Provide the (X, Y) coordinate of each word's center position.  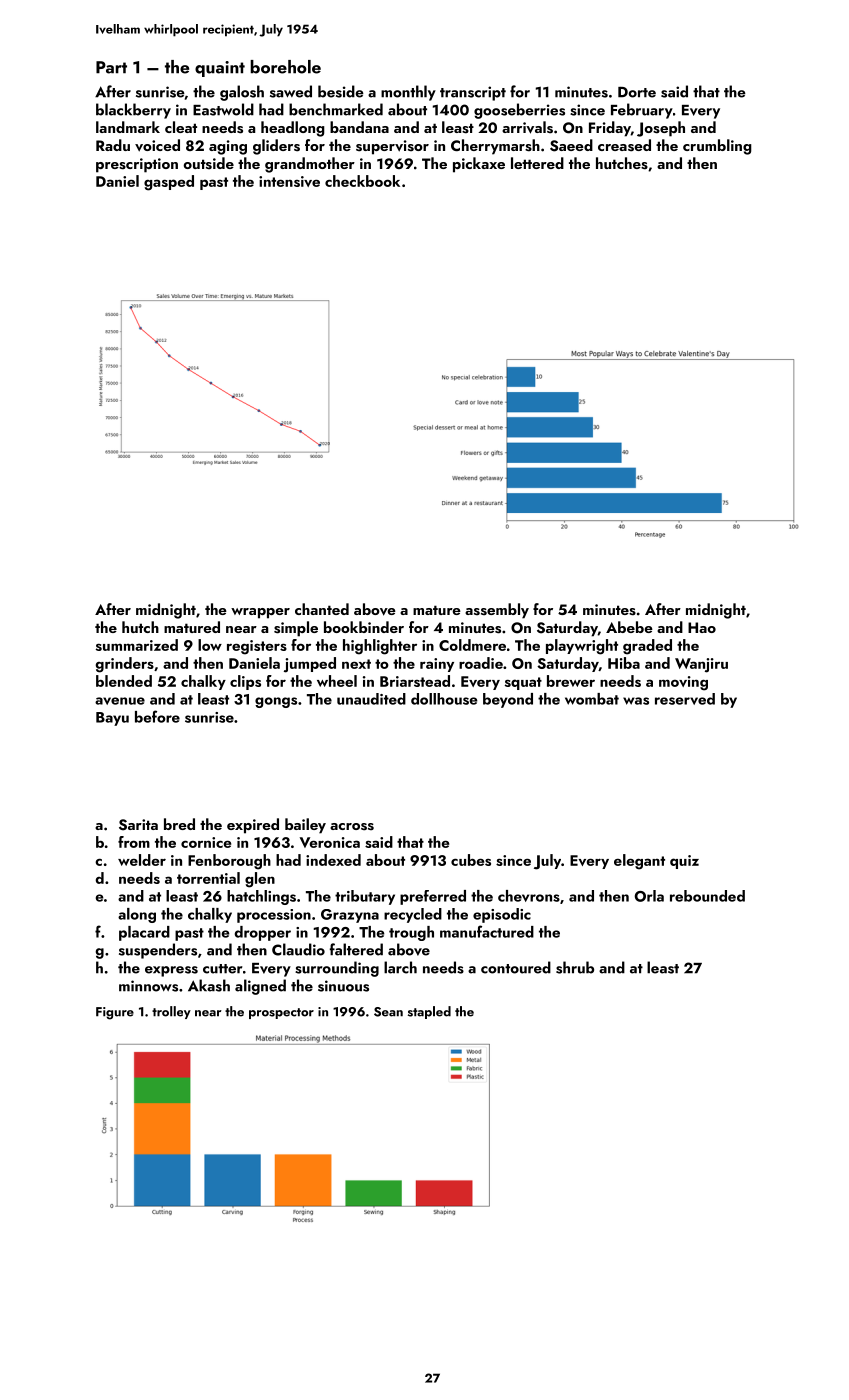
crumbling (717, 147)
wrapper (260, 613)
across (352, 827)
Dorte (637, 92)
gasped (169, 183)
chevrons (529, 896)
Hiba (624, 663)
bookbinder (364, 627)
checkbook (362, 181)
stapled (429, 1012)
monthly (408, 93)
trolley (171, 1012)
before (157, 716)
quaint (220, 69)
